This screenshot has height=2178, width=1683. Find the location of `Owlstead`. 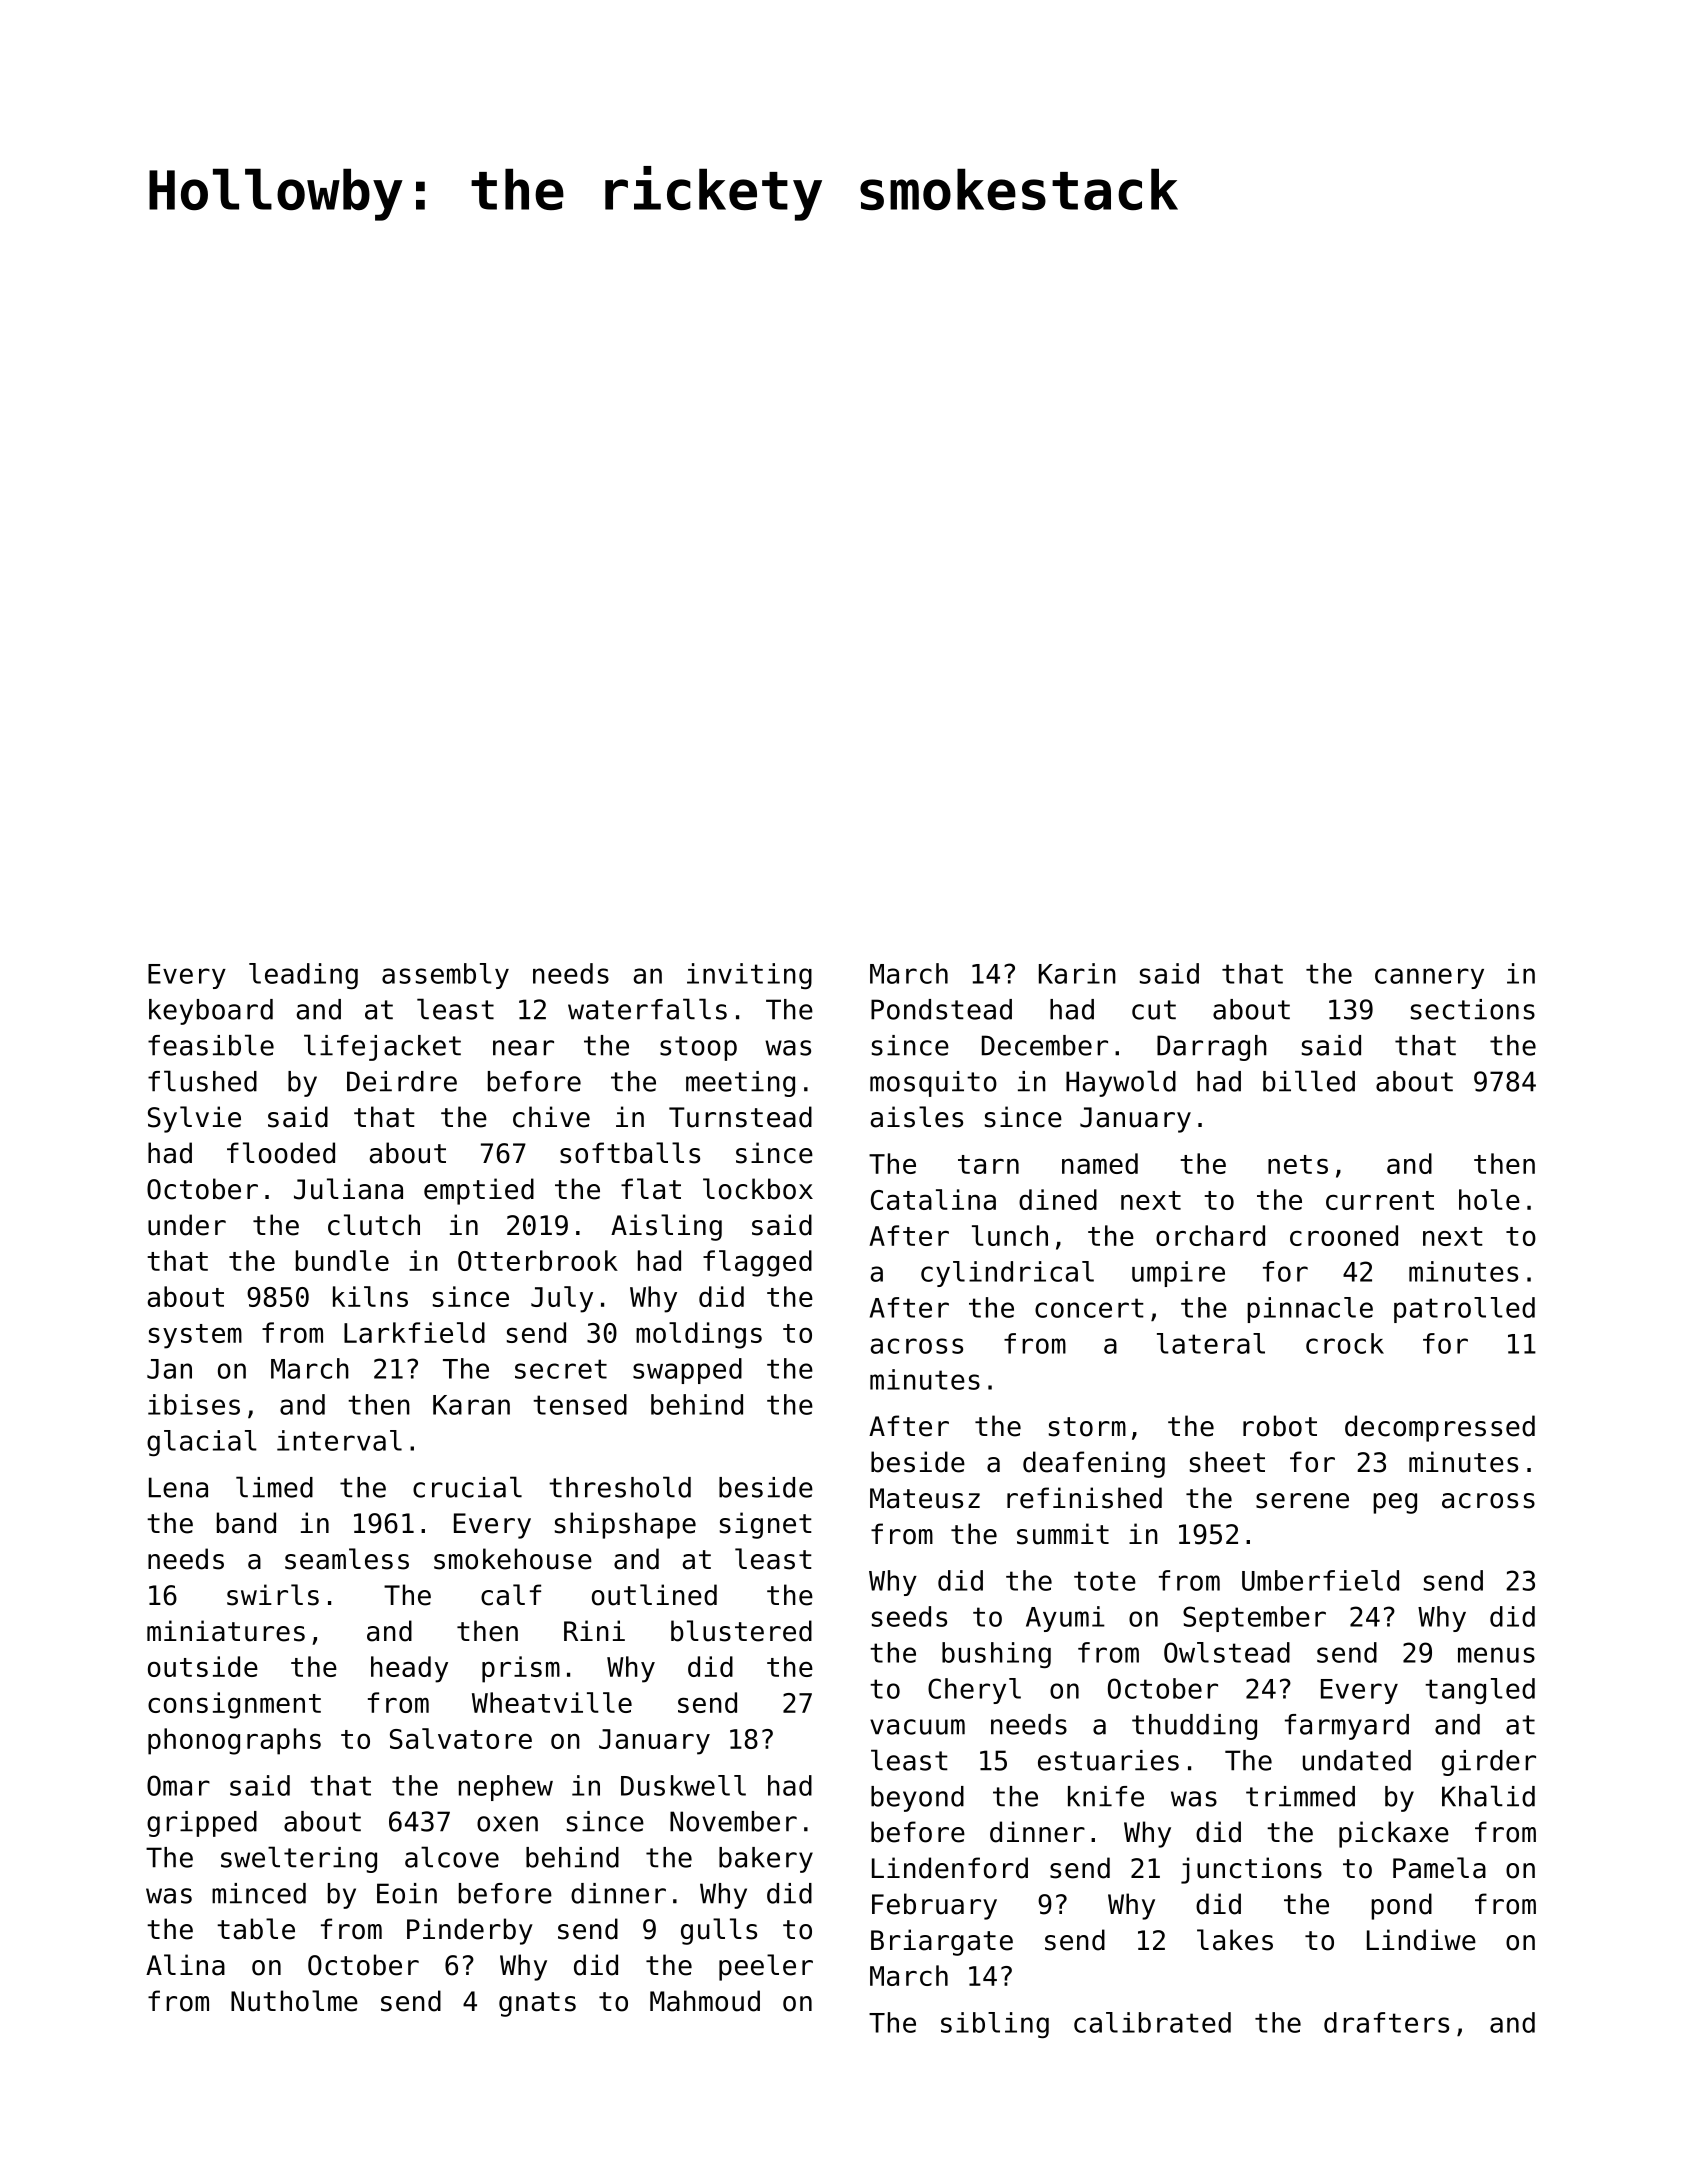

Owlstead is located at coordinates (1227, 1652).
